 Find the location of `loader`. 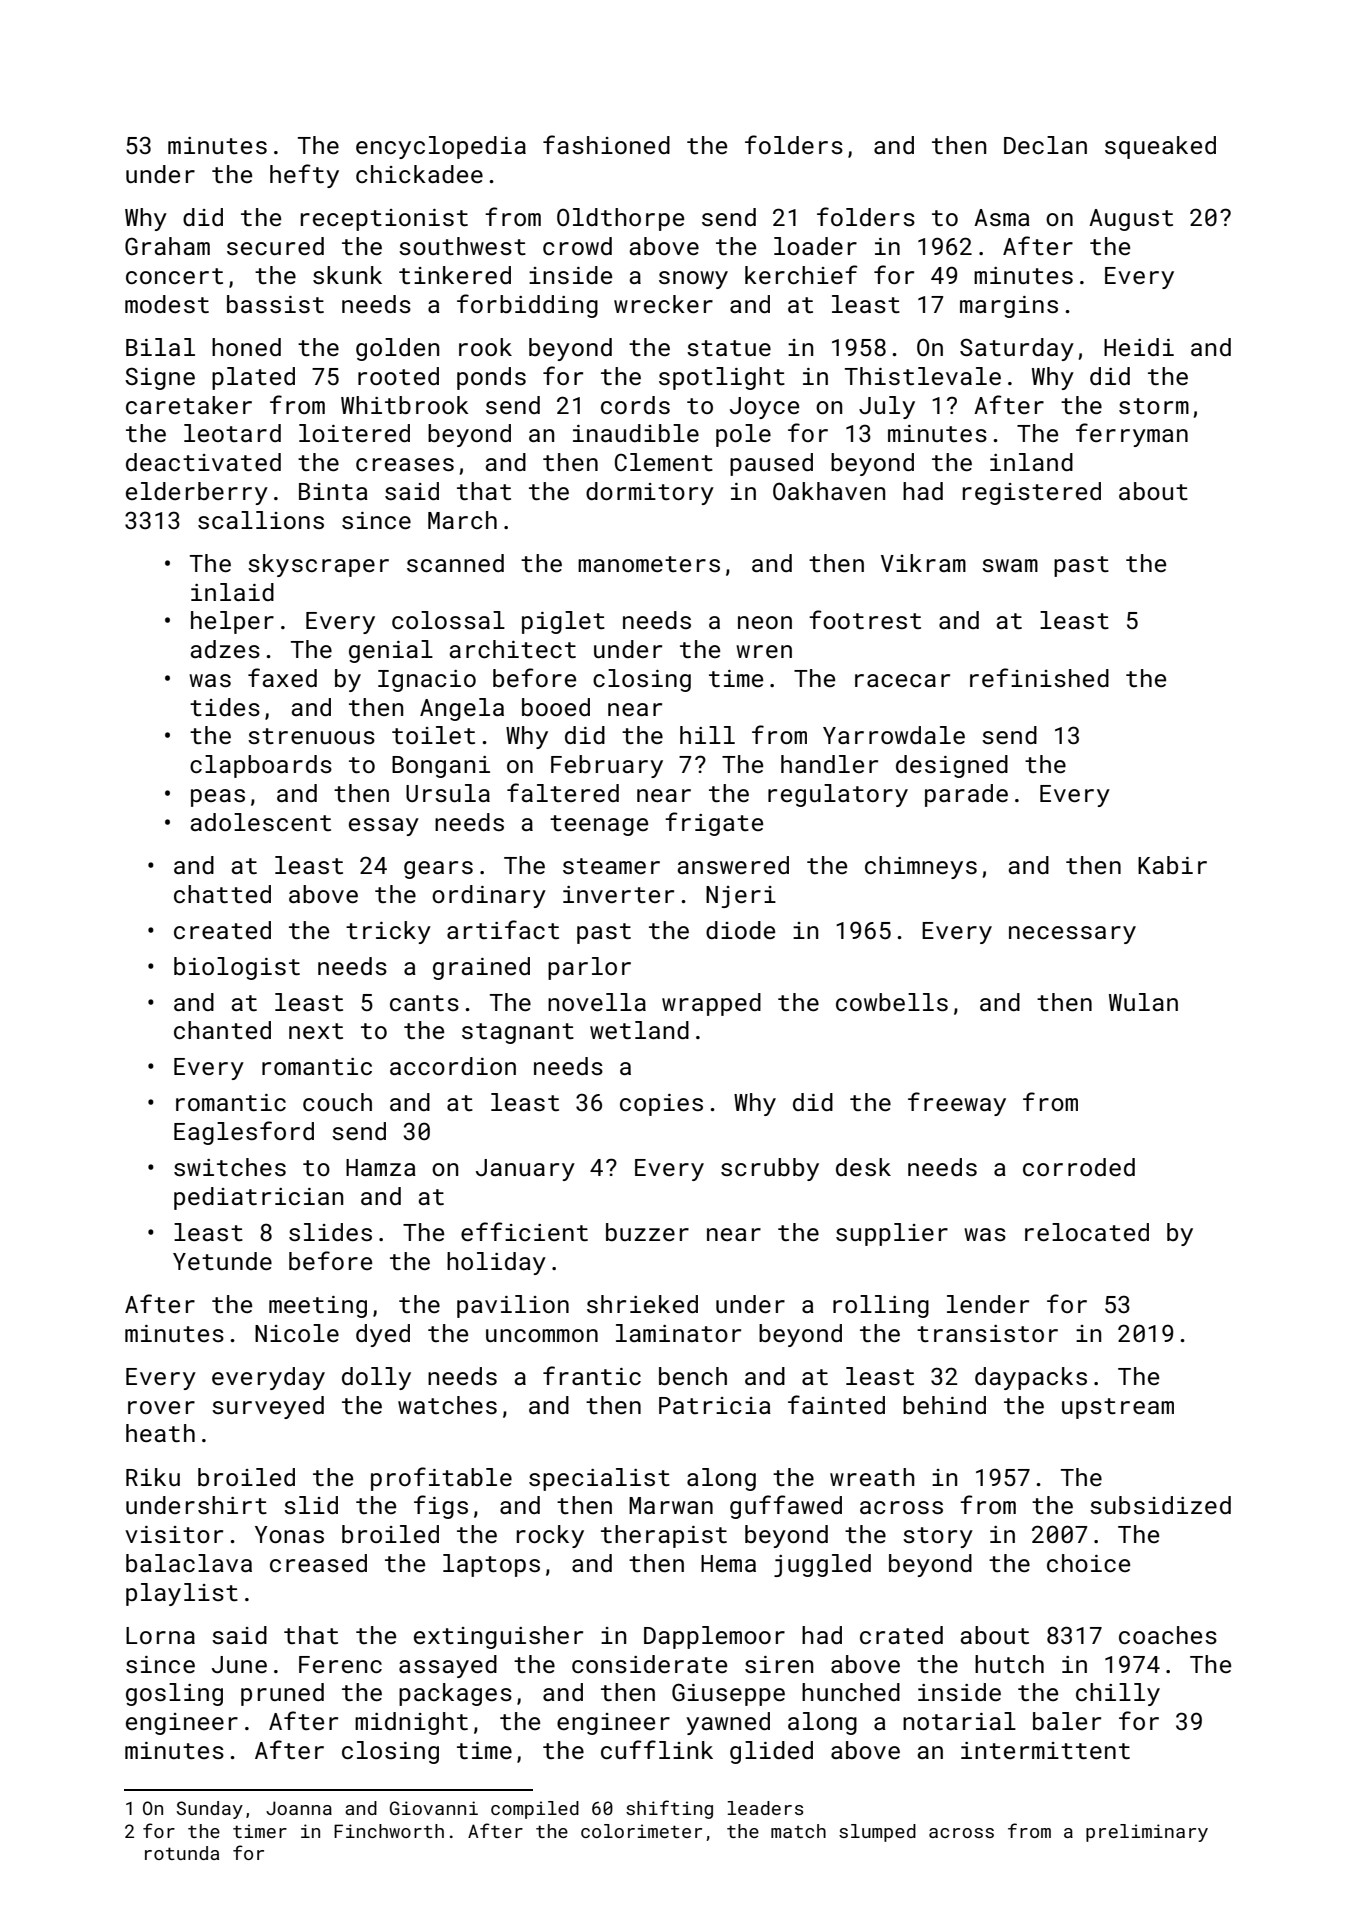

loader is located at coordinates (815, 246).
